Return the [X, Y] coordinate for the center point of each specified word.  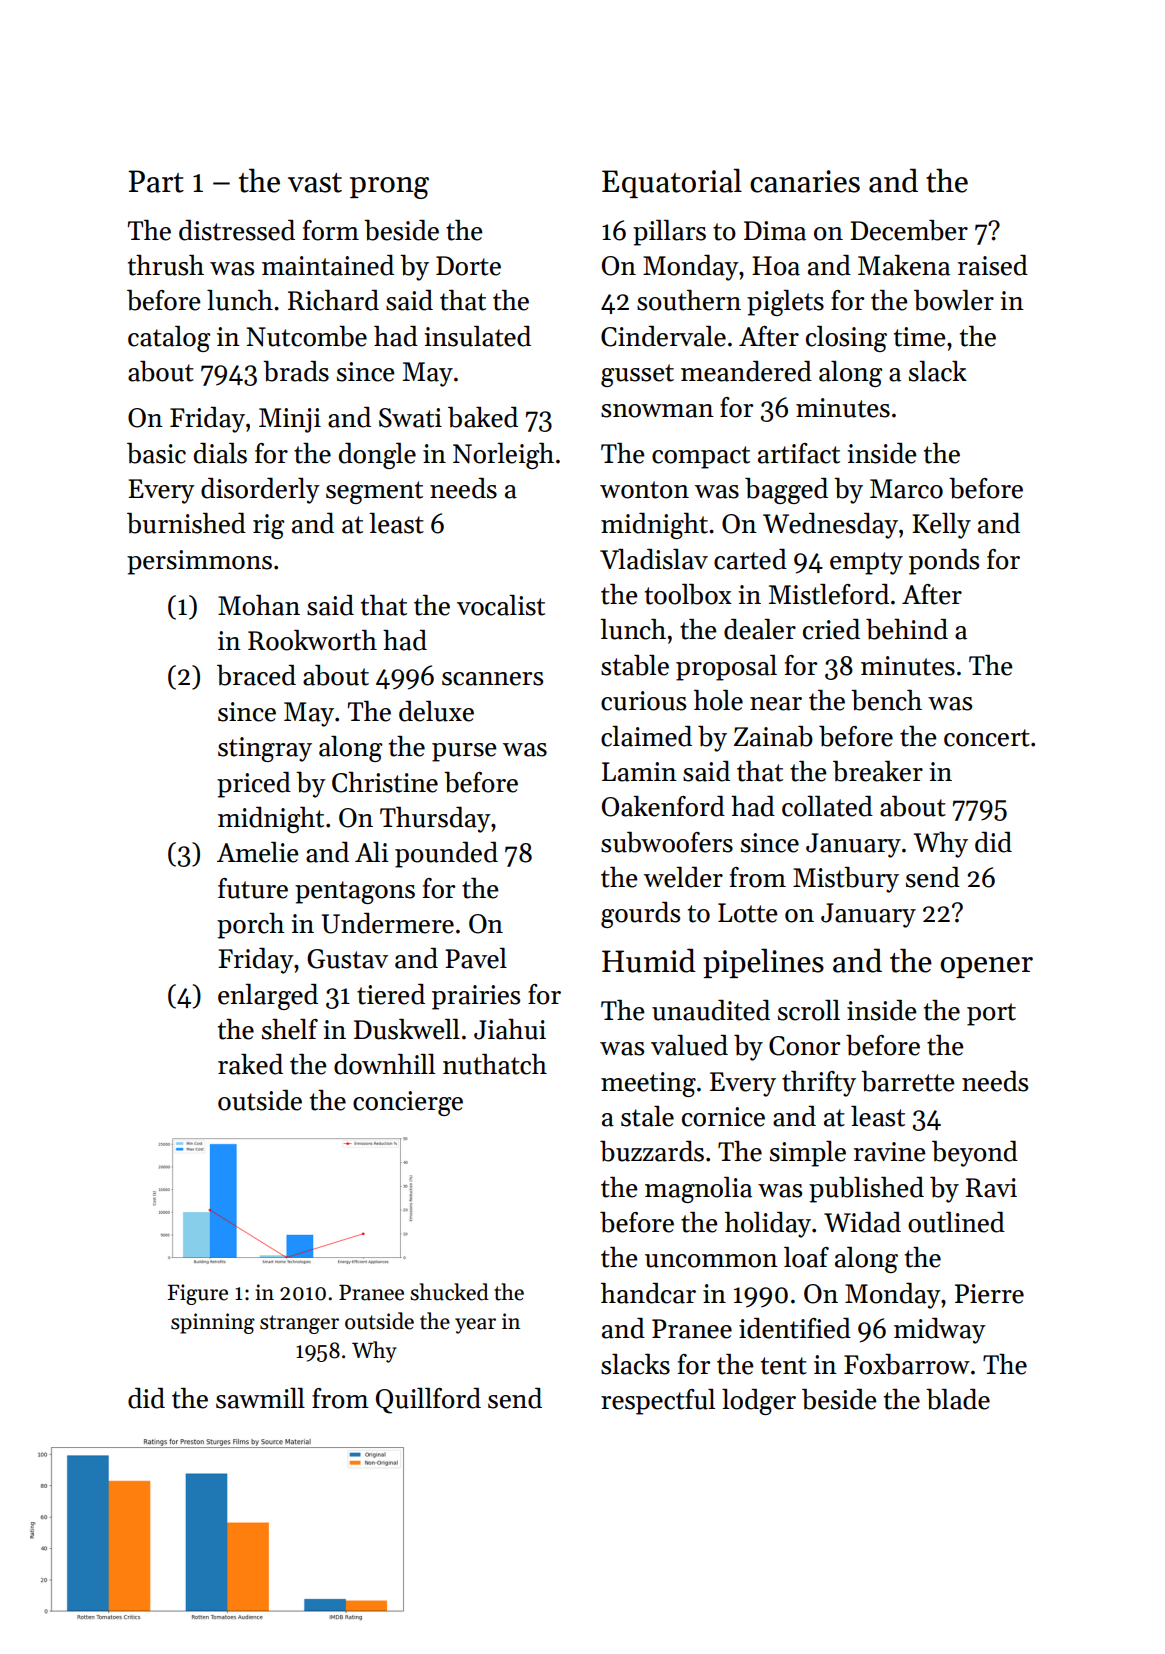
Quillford [428, 1401]
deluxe [436, 711]
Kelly [941, 526]
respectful [658, 1402]
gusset [637, 375]
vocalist [501, 605]
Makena [904, 265]
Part [156, 181]
